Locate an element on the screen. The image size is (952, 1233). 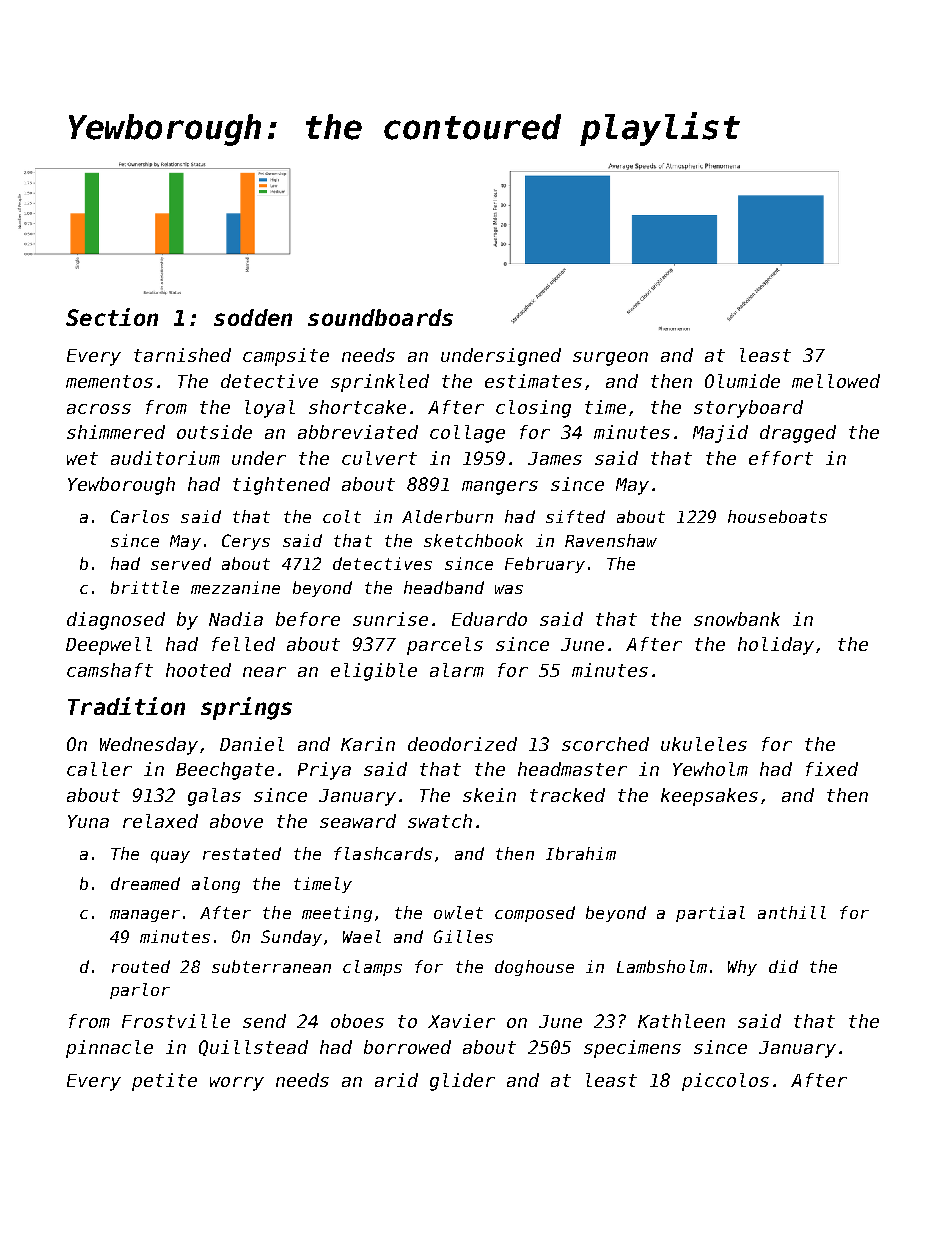
soundboards is located at coordinates (380, 317).
